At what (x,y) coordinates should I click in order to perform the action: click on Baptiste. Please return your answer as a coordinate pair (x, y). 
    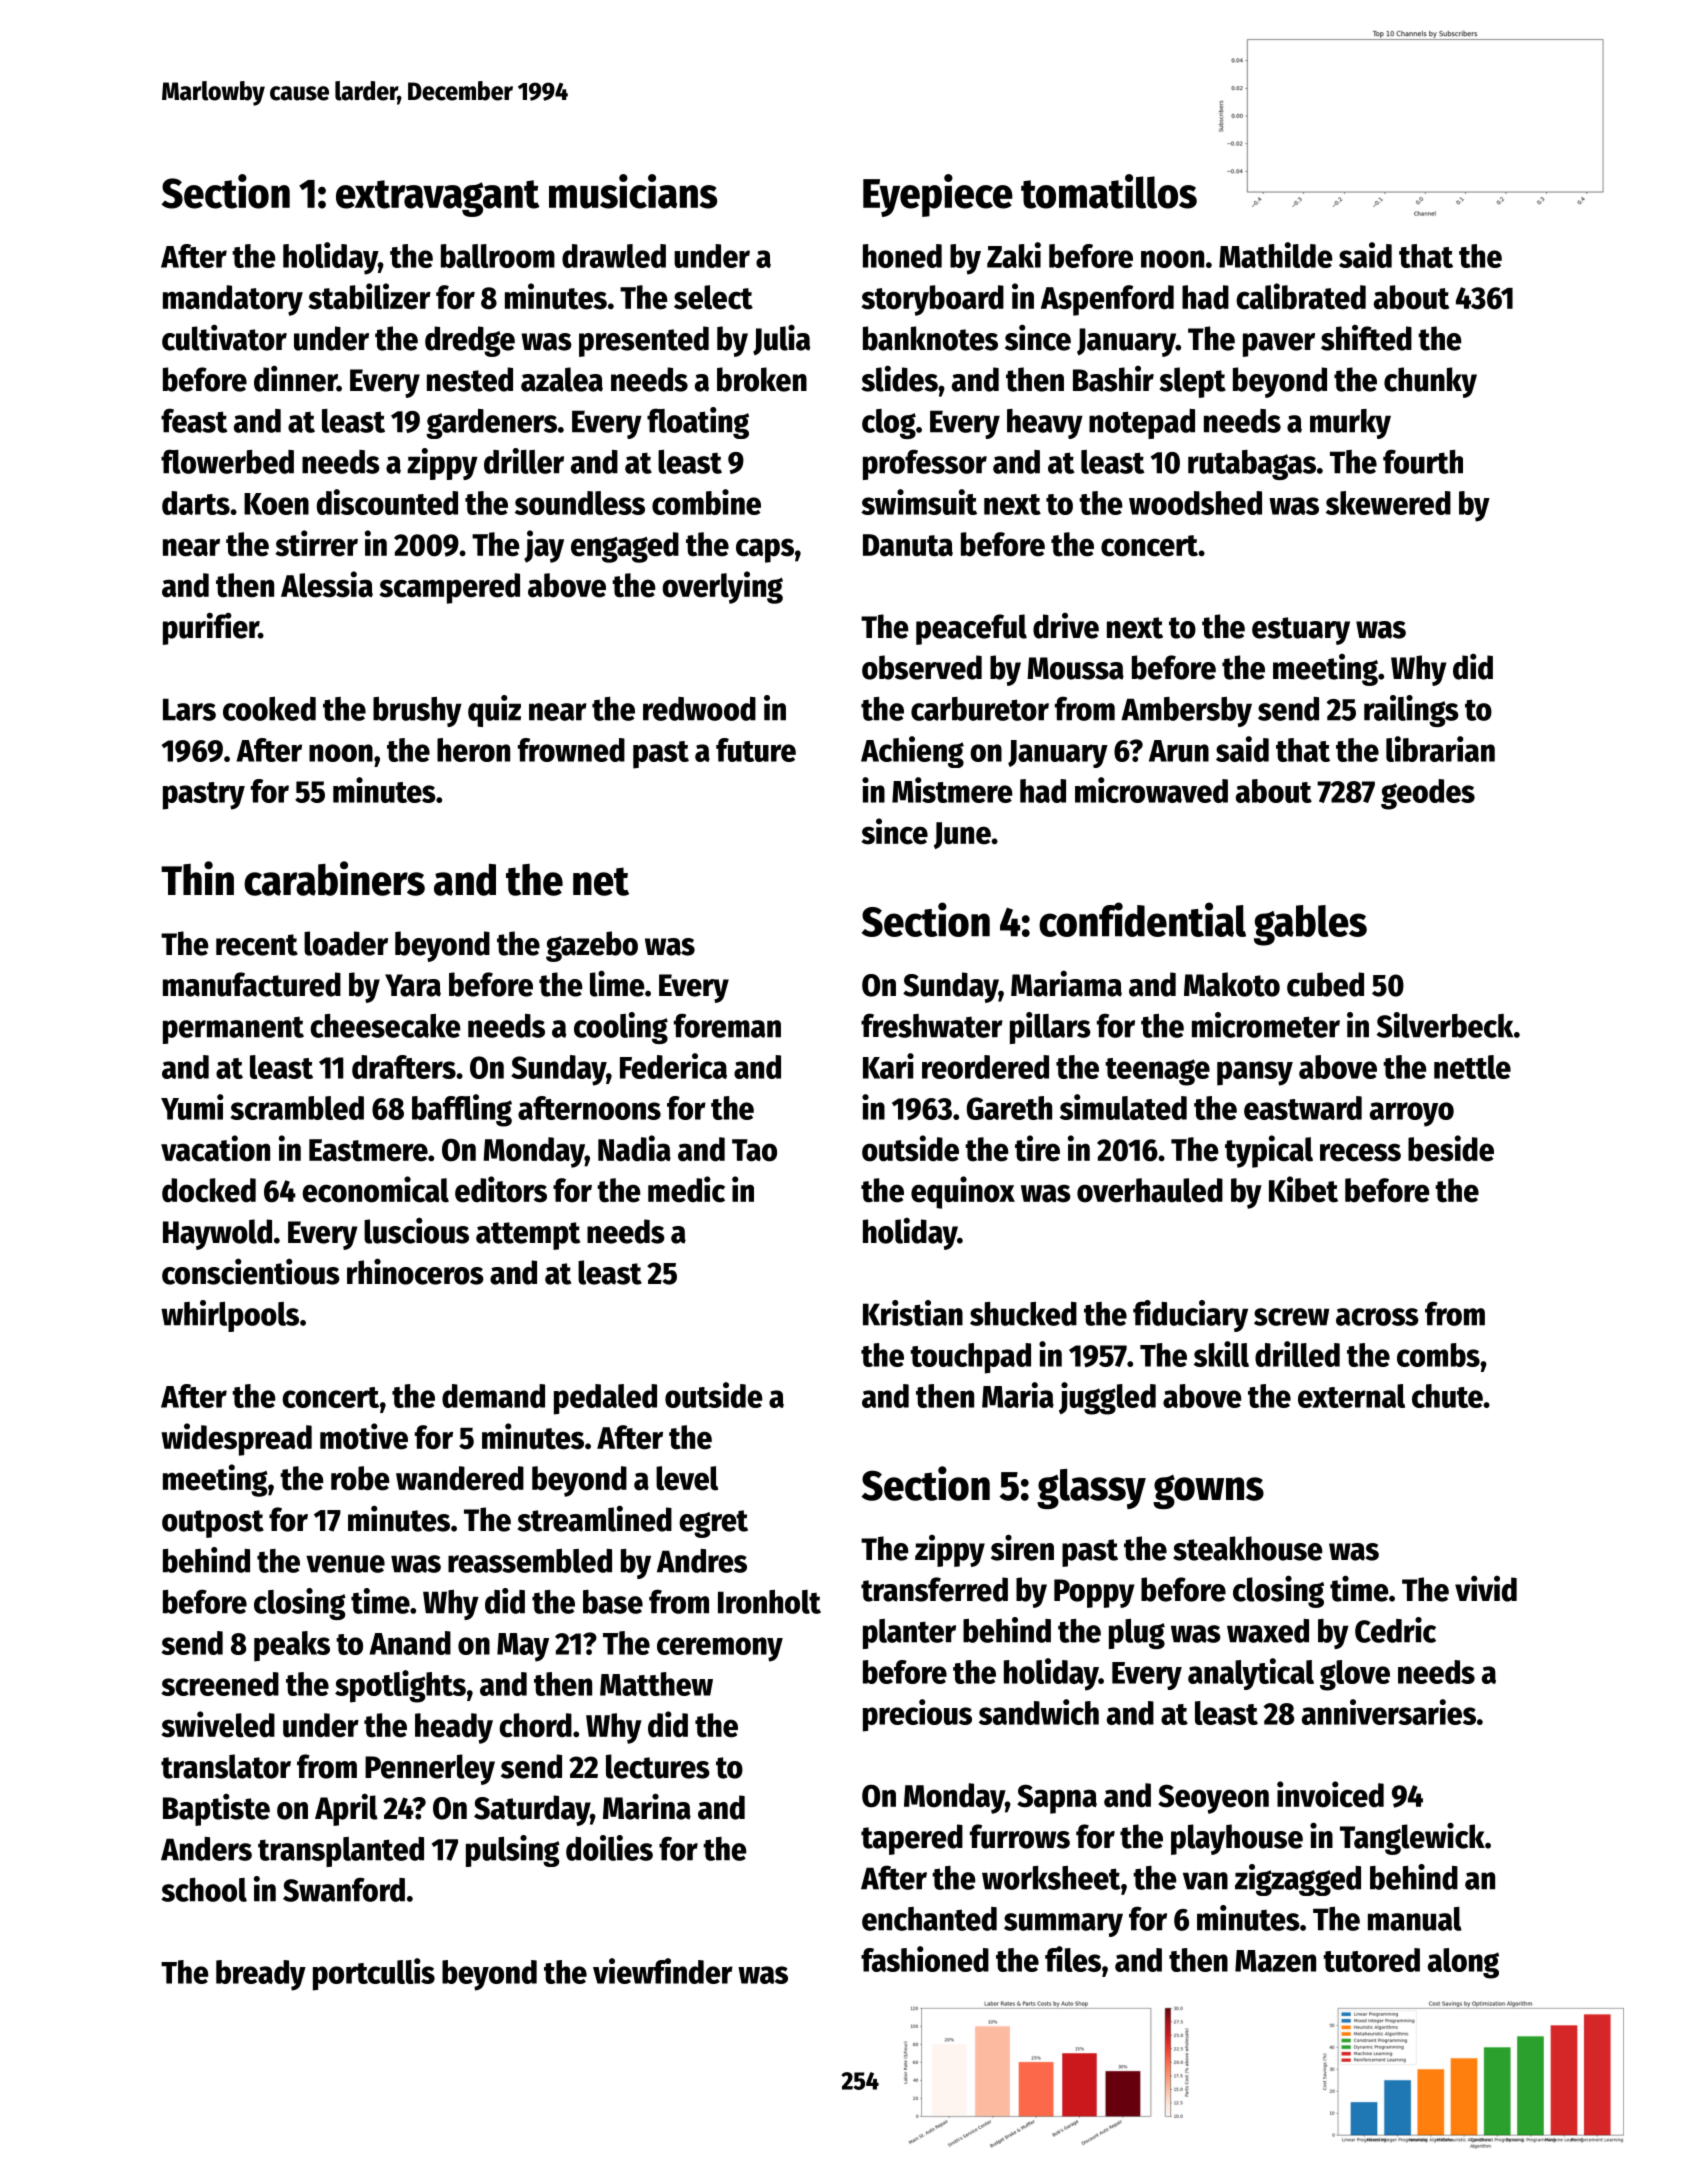
    Looking at the image, I should click on (216, 1809).
